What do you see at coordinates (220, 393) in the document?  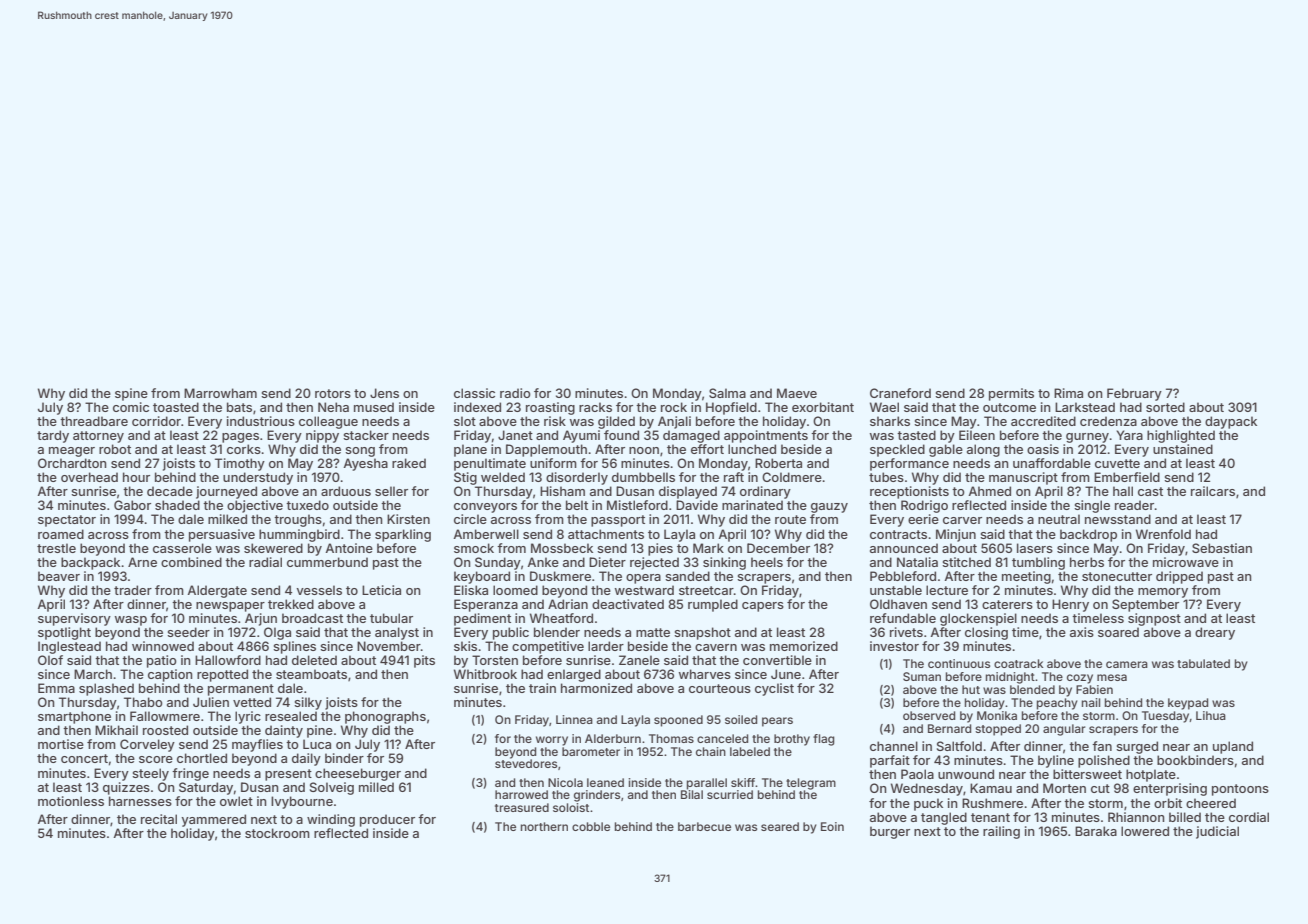 I see `Marrowham` at bounding box center [220, 393].
